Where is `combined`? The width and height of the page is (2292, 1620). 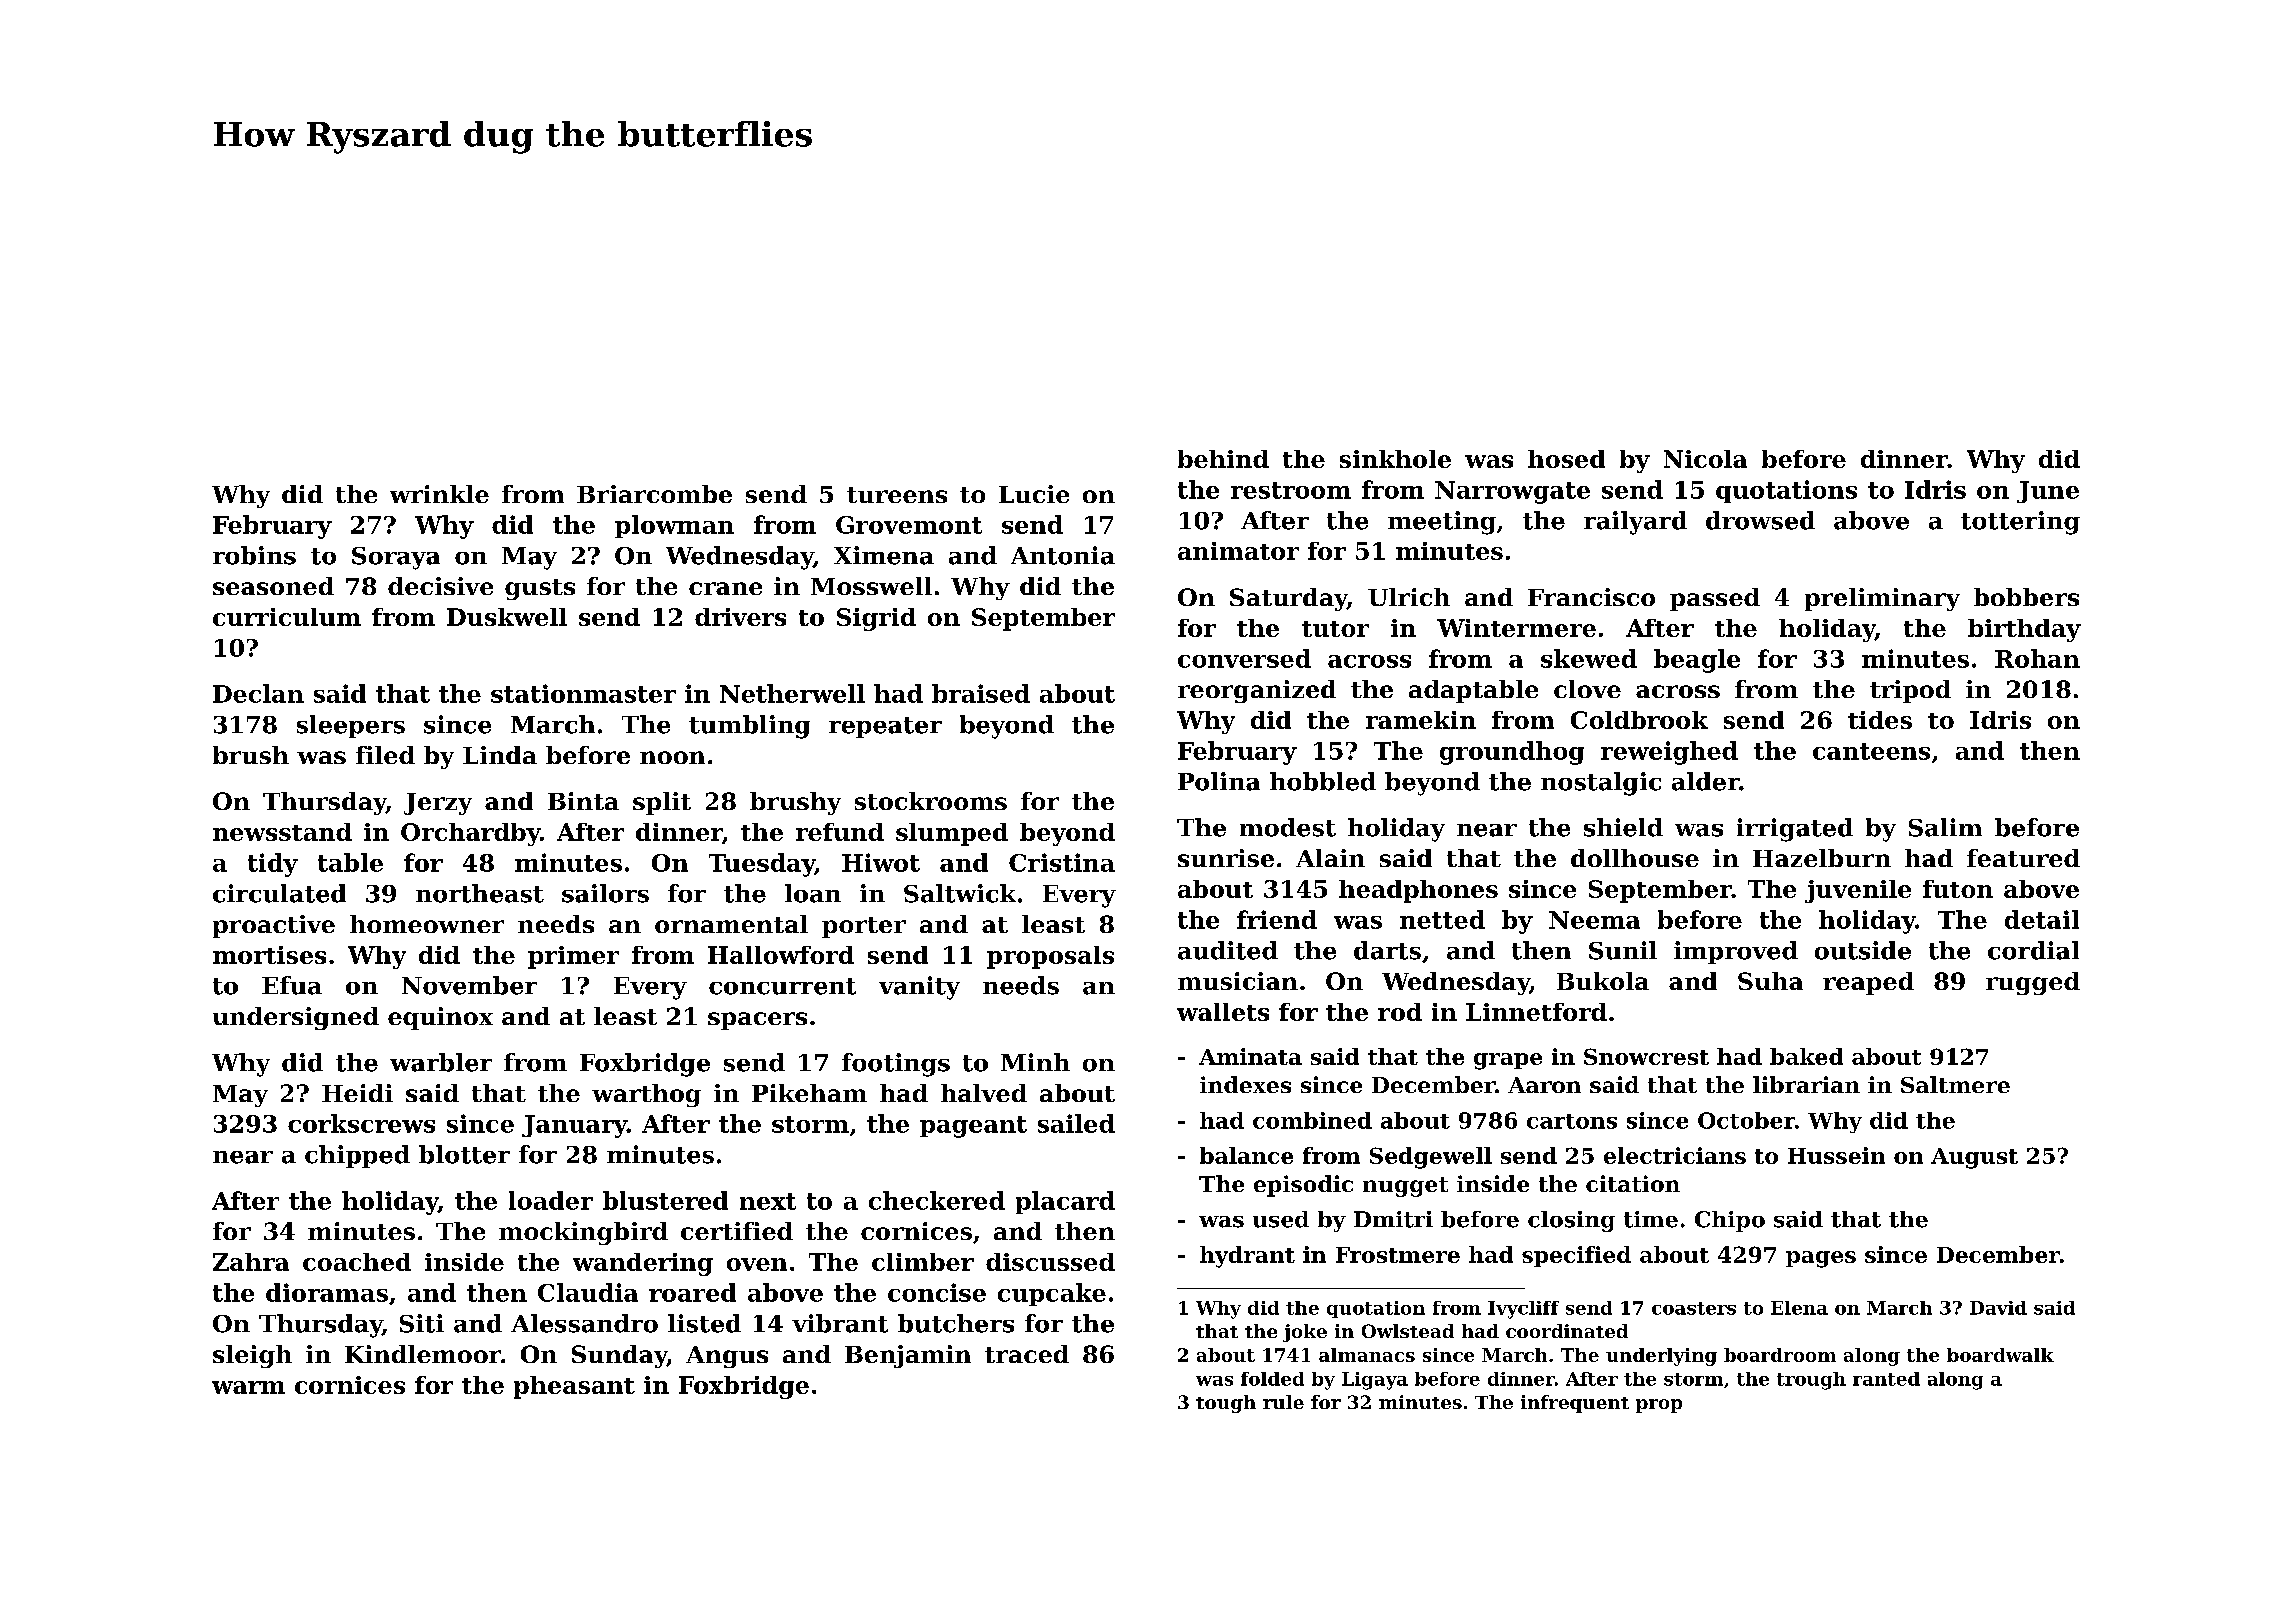 combined is located at coordinates (1312, 1120).
